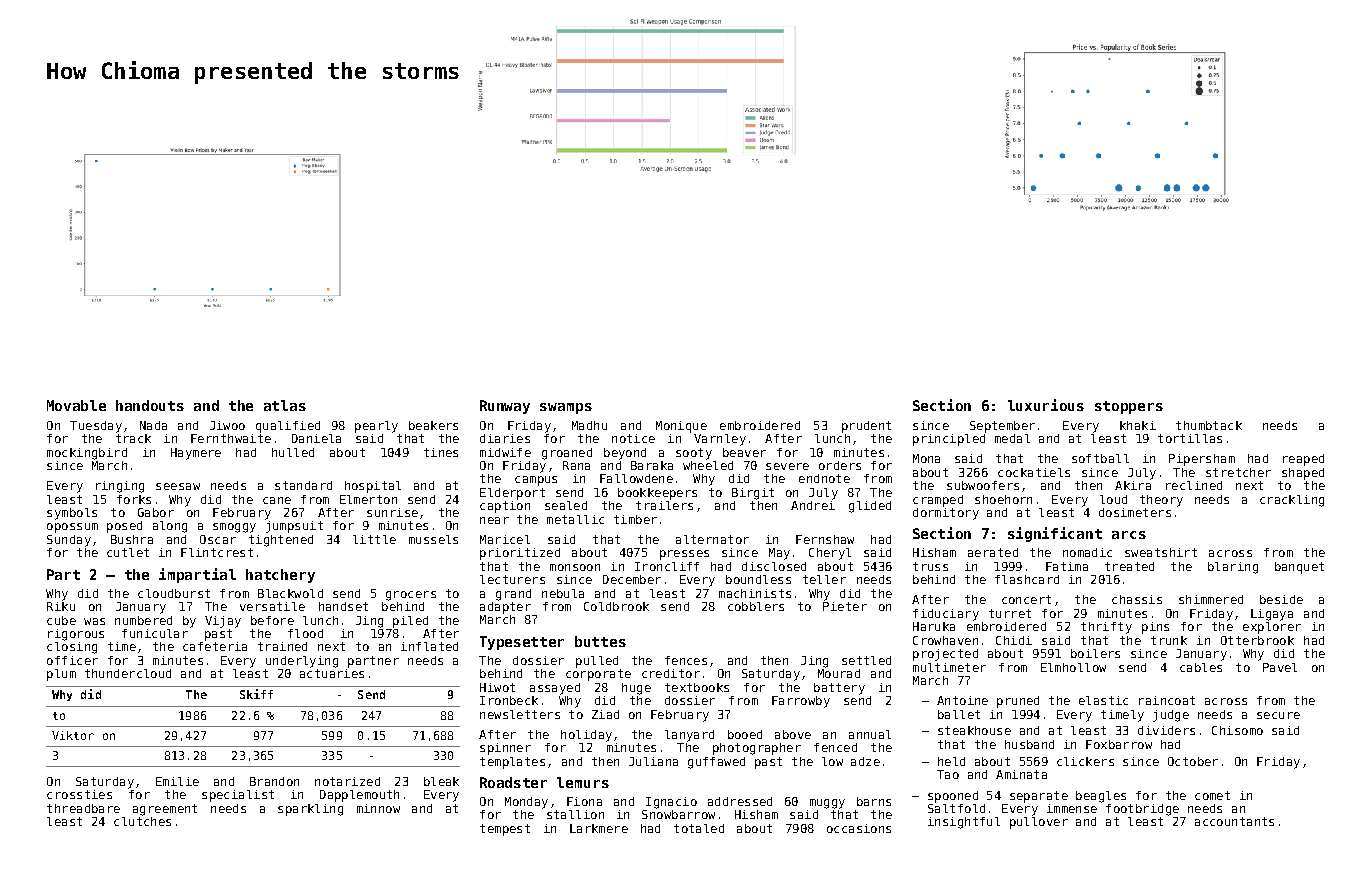  What do you see at coordinates (505, 830) in the document?
I see `tempest` at bounding box center [505, 830].
